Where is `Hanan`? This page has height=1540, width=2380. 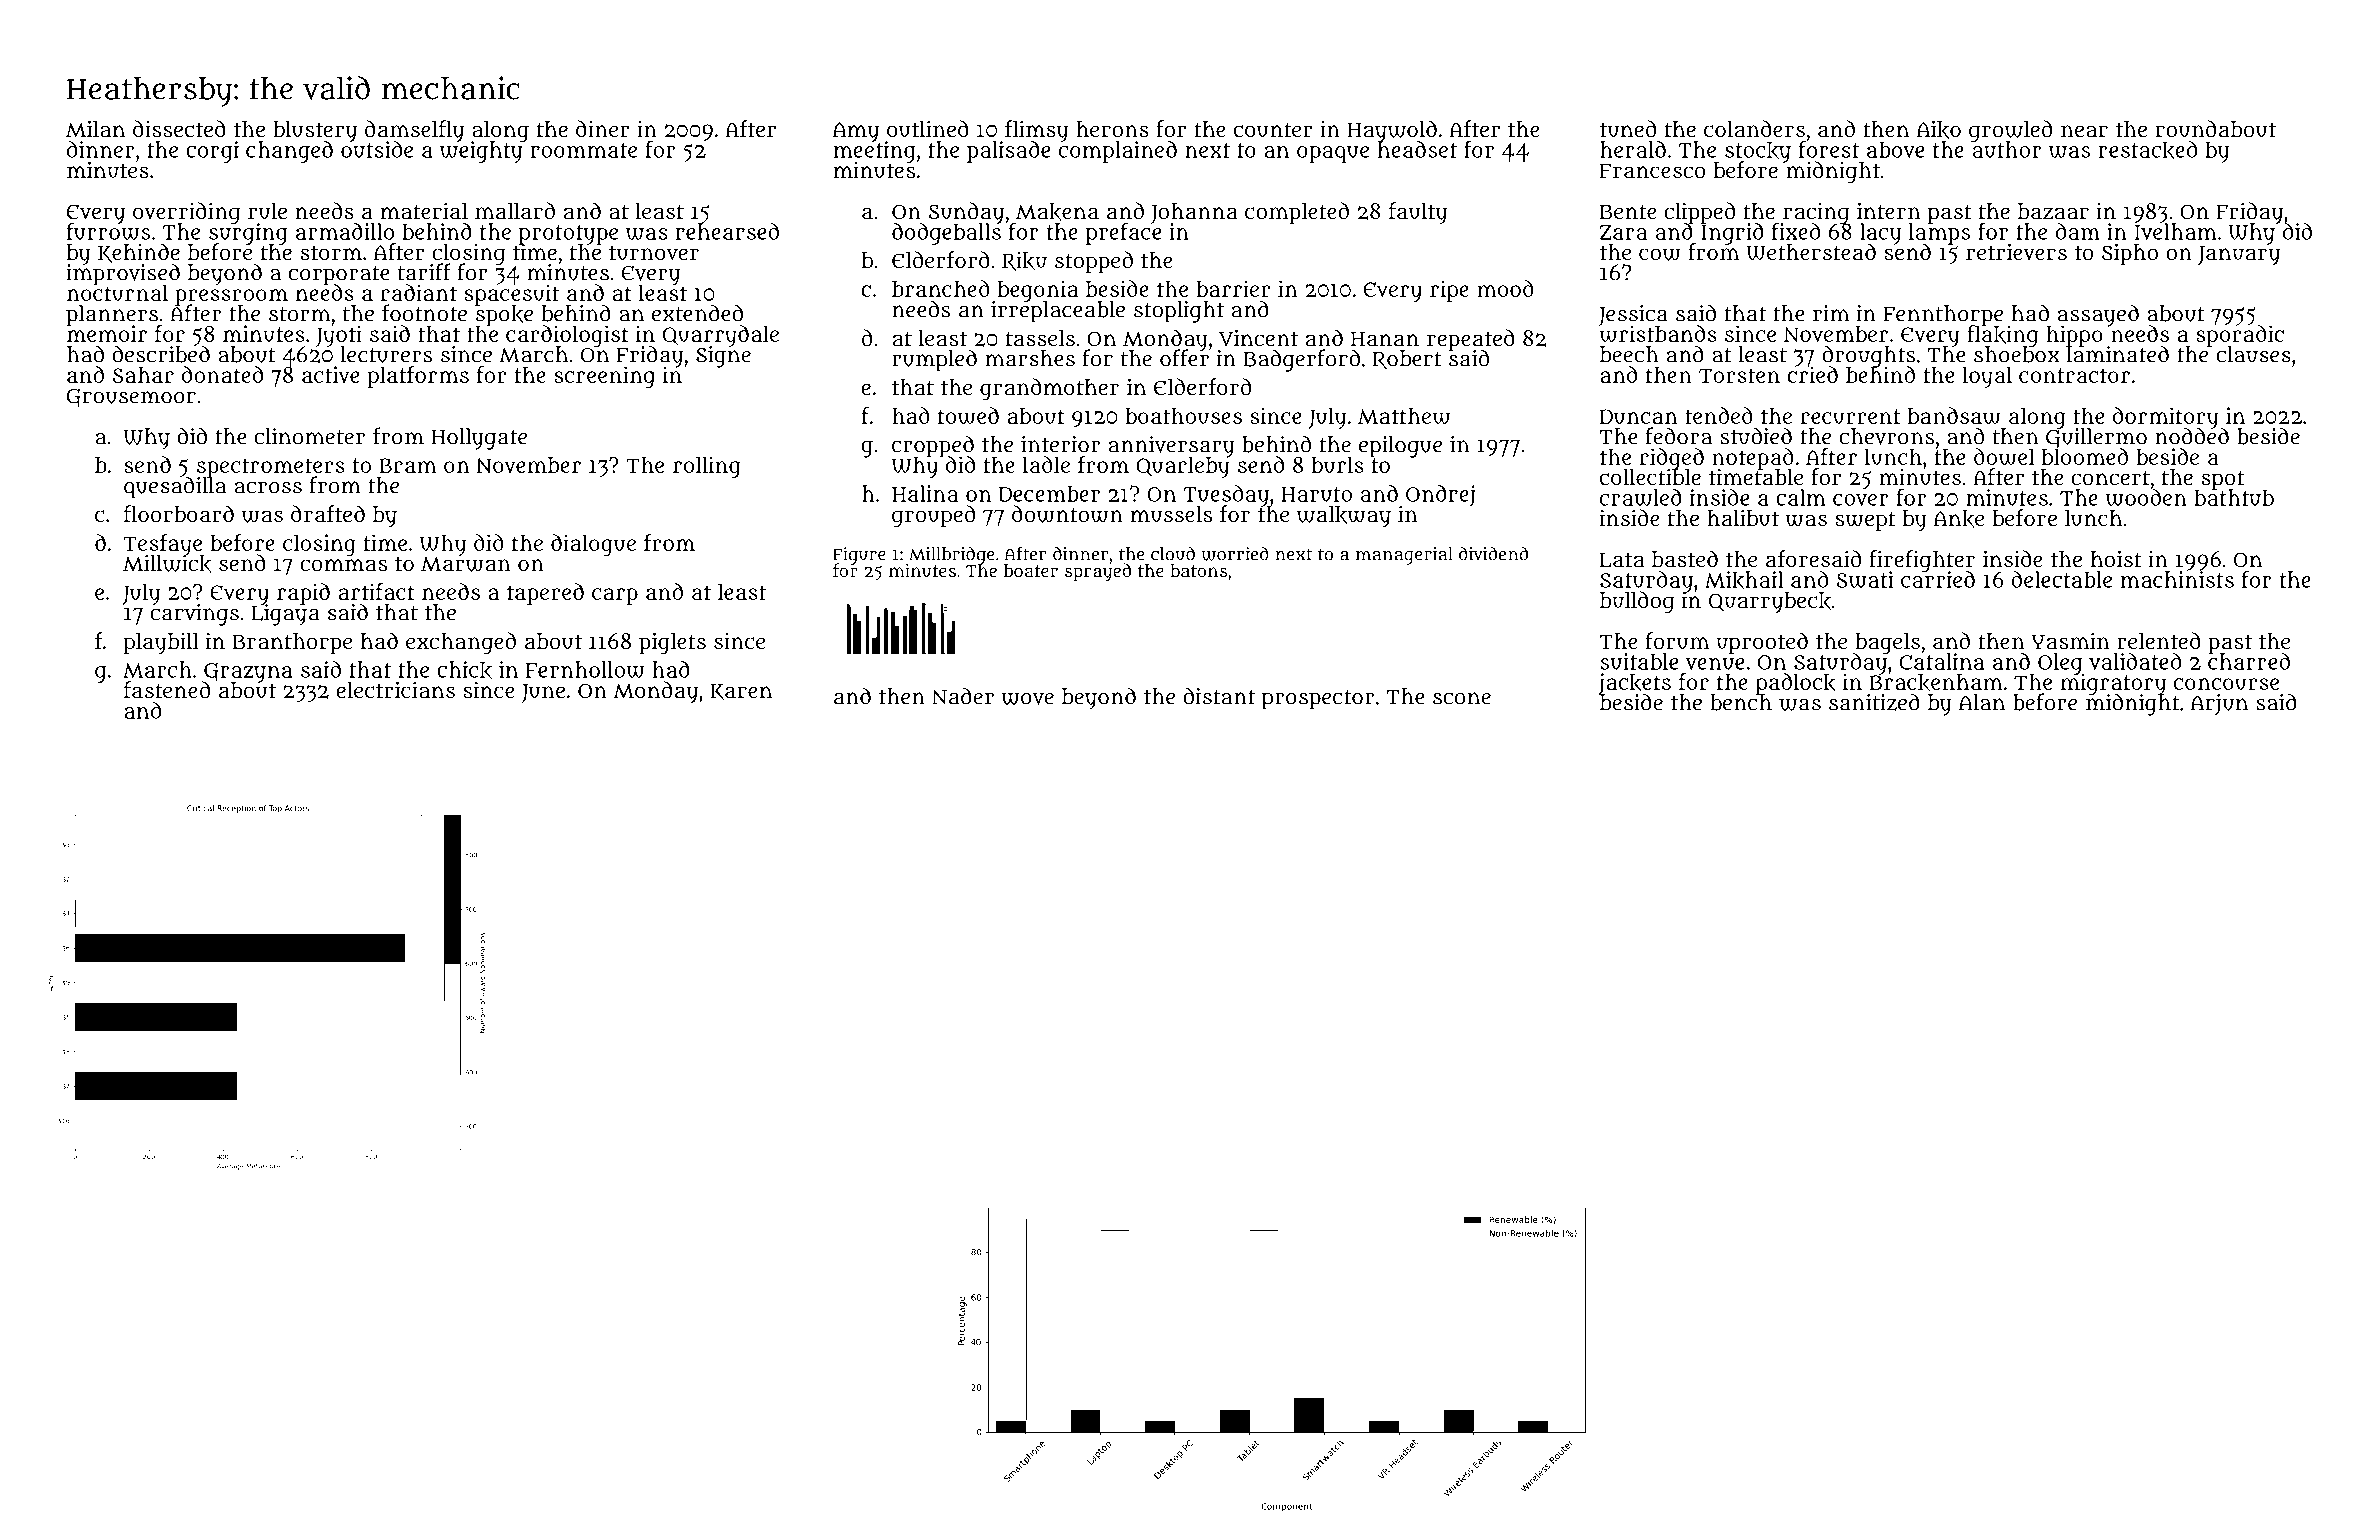
Hanan is located at coordinates (1385, 339).
